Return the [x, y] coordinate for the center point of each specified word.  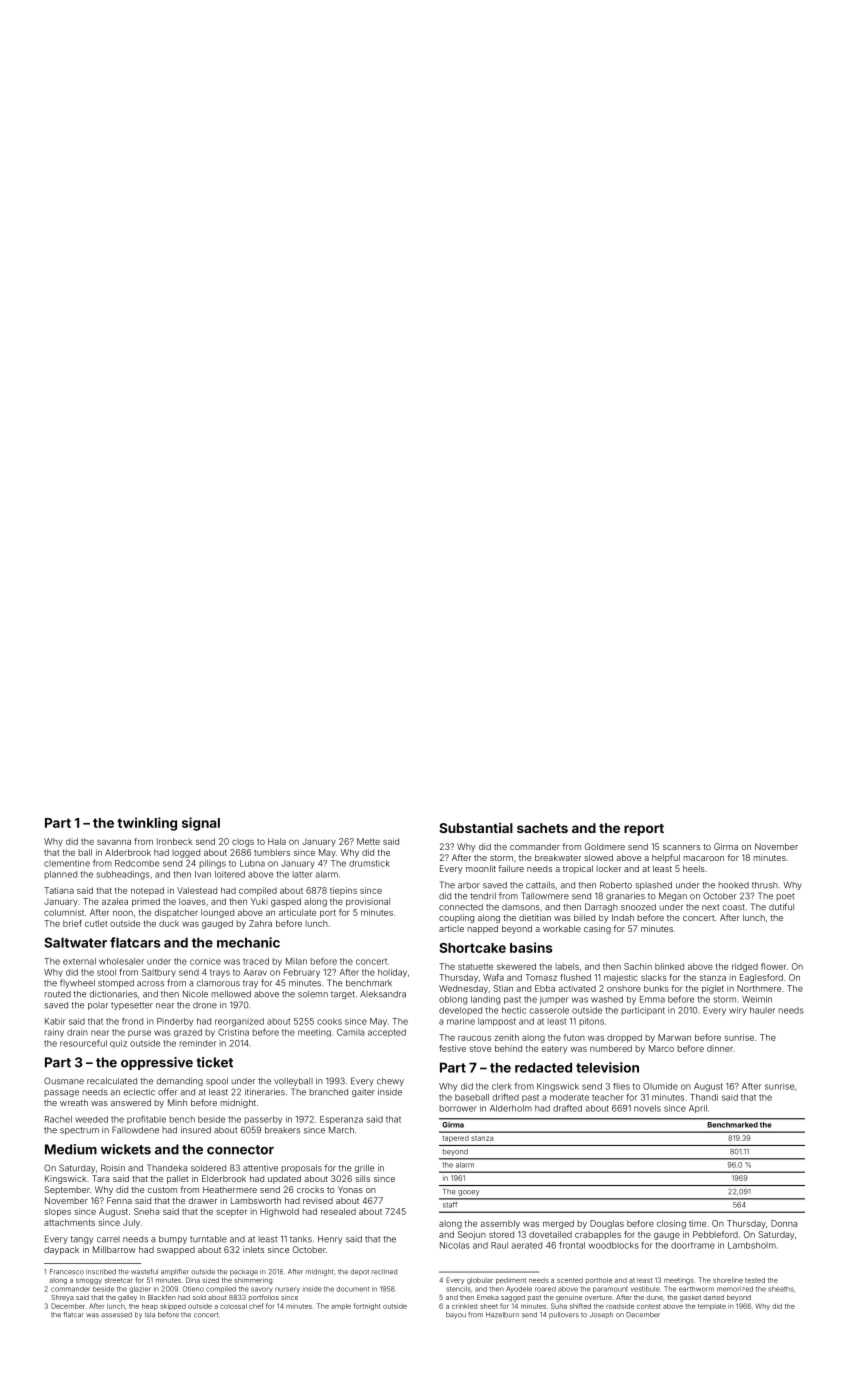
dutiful [781, 907]
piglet [713, 989]
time [697, 1223]
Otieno [193, 1289]
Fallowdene [135, 1130]
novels [647, 1108]
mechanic [248, 942]
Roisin [113, 1168]
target [343, 995]
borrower [458, 1108]
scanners [681, 847]
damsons [521, 907]
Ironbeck [174, 841]
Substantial [476, 828]
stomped [116, 984]
